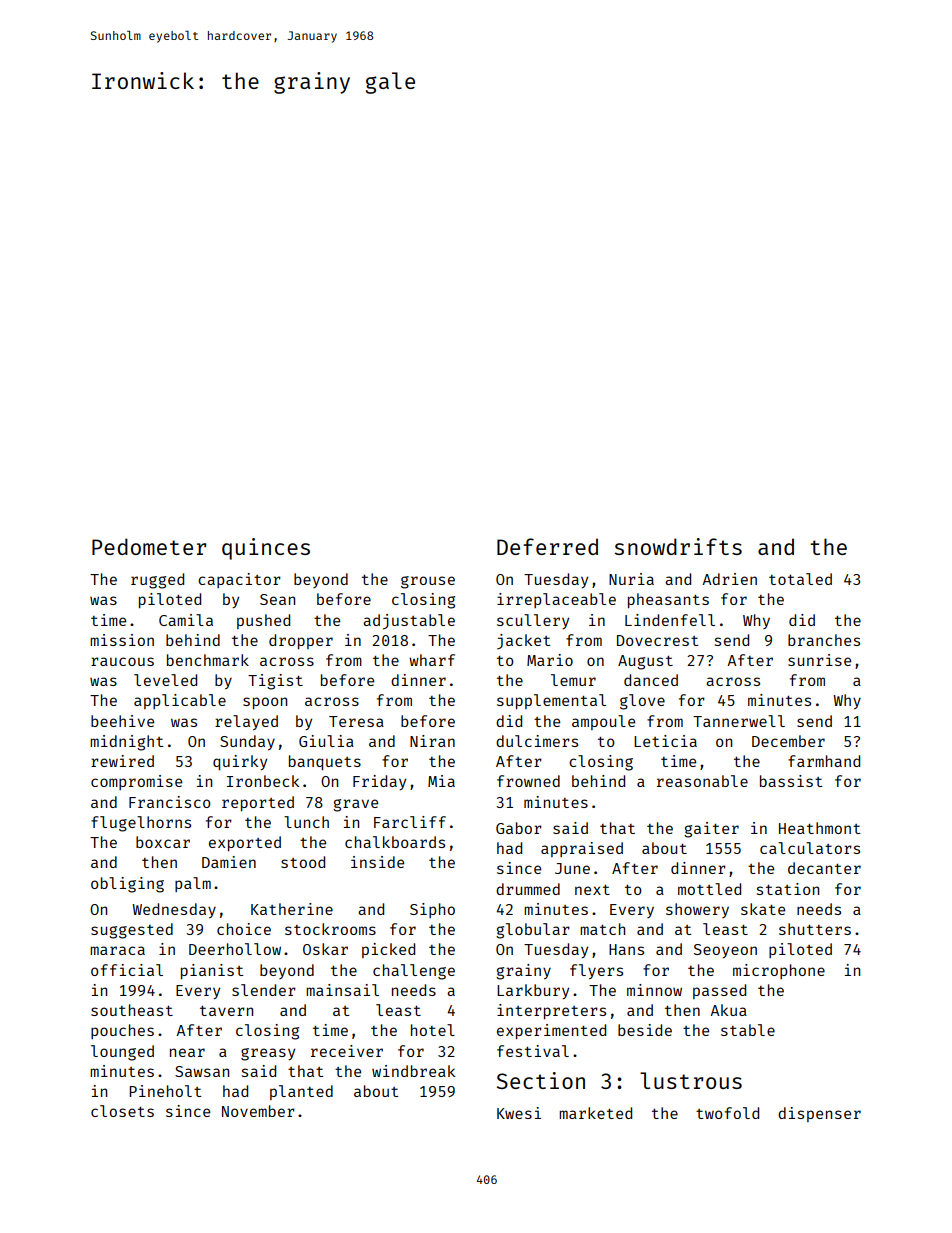 The image size is (952, 1233). Describe the element at coordinates (791, 781) in the document. I see `bassist` at that location.
